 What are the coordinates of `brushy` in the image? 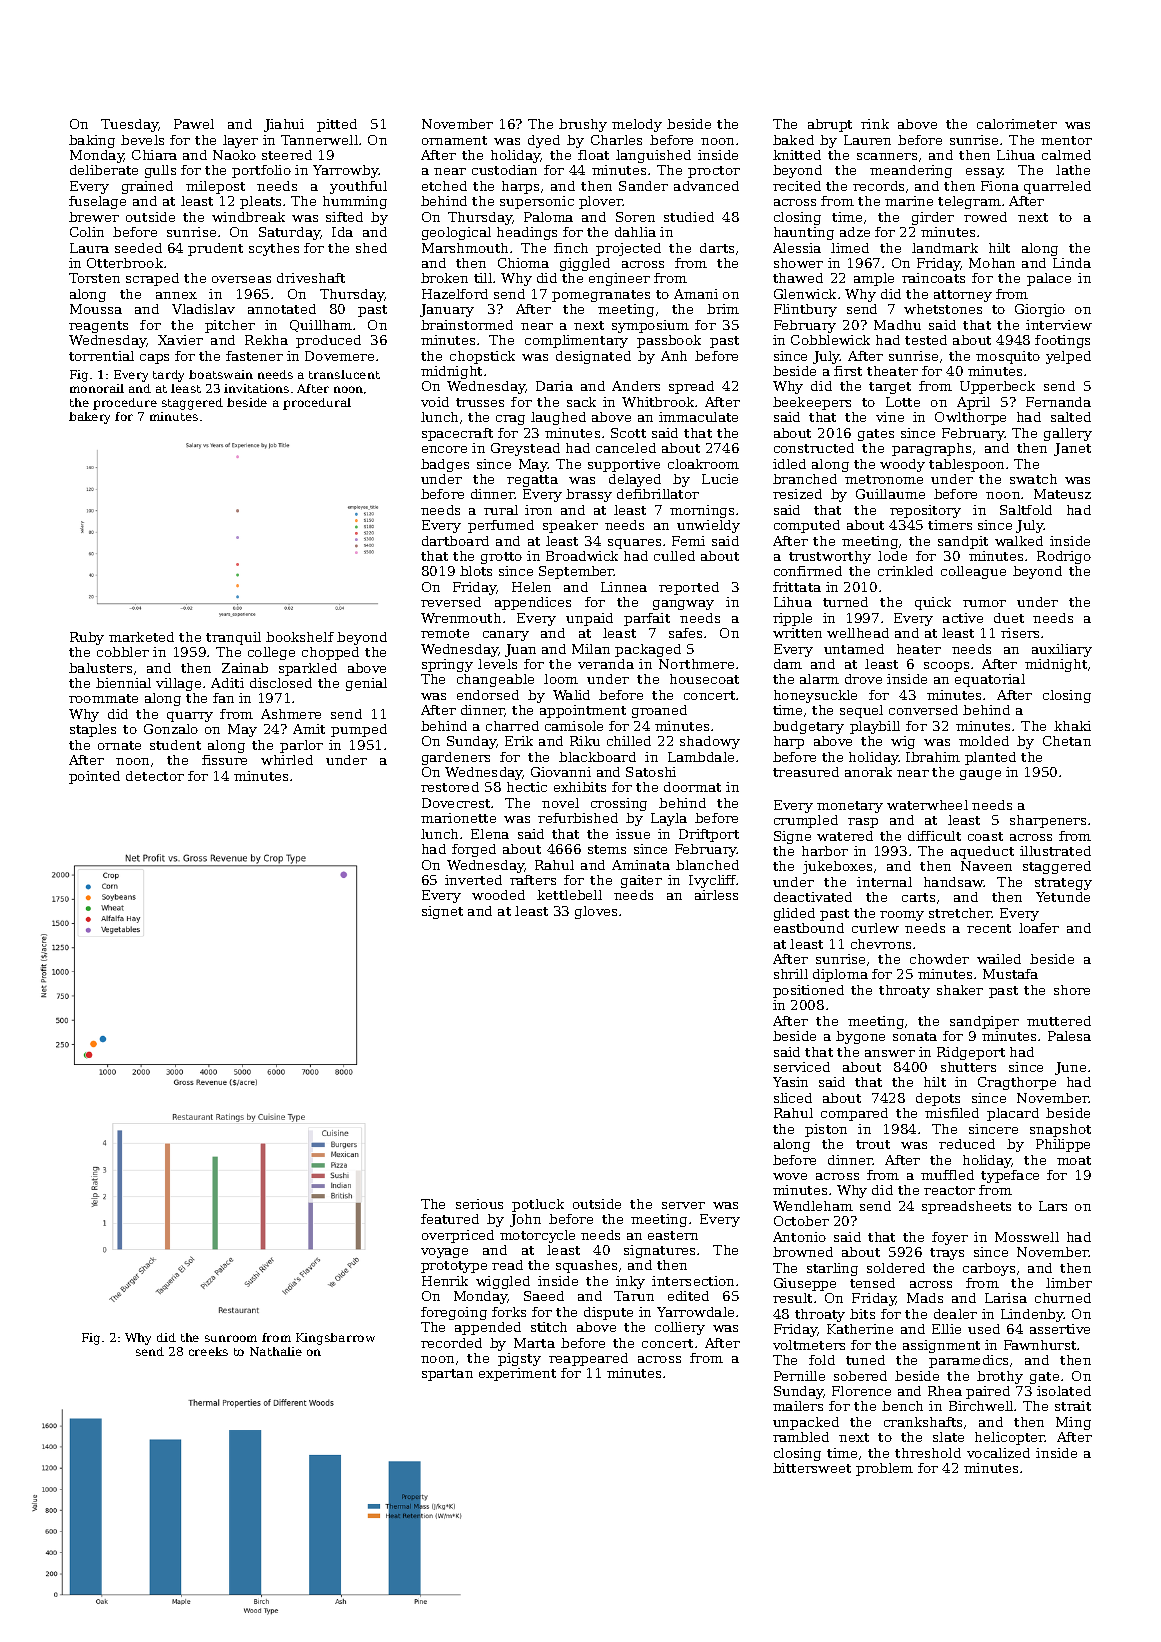 It's located at (583, 125).
